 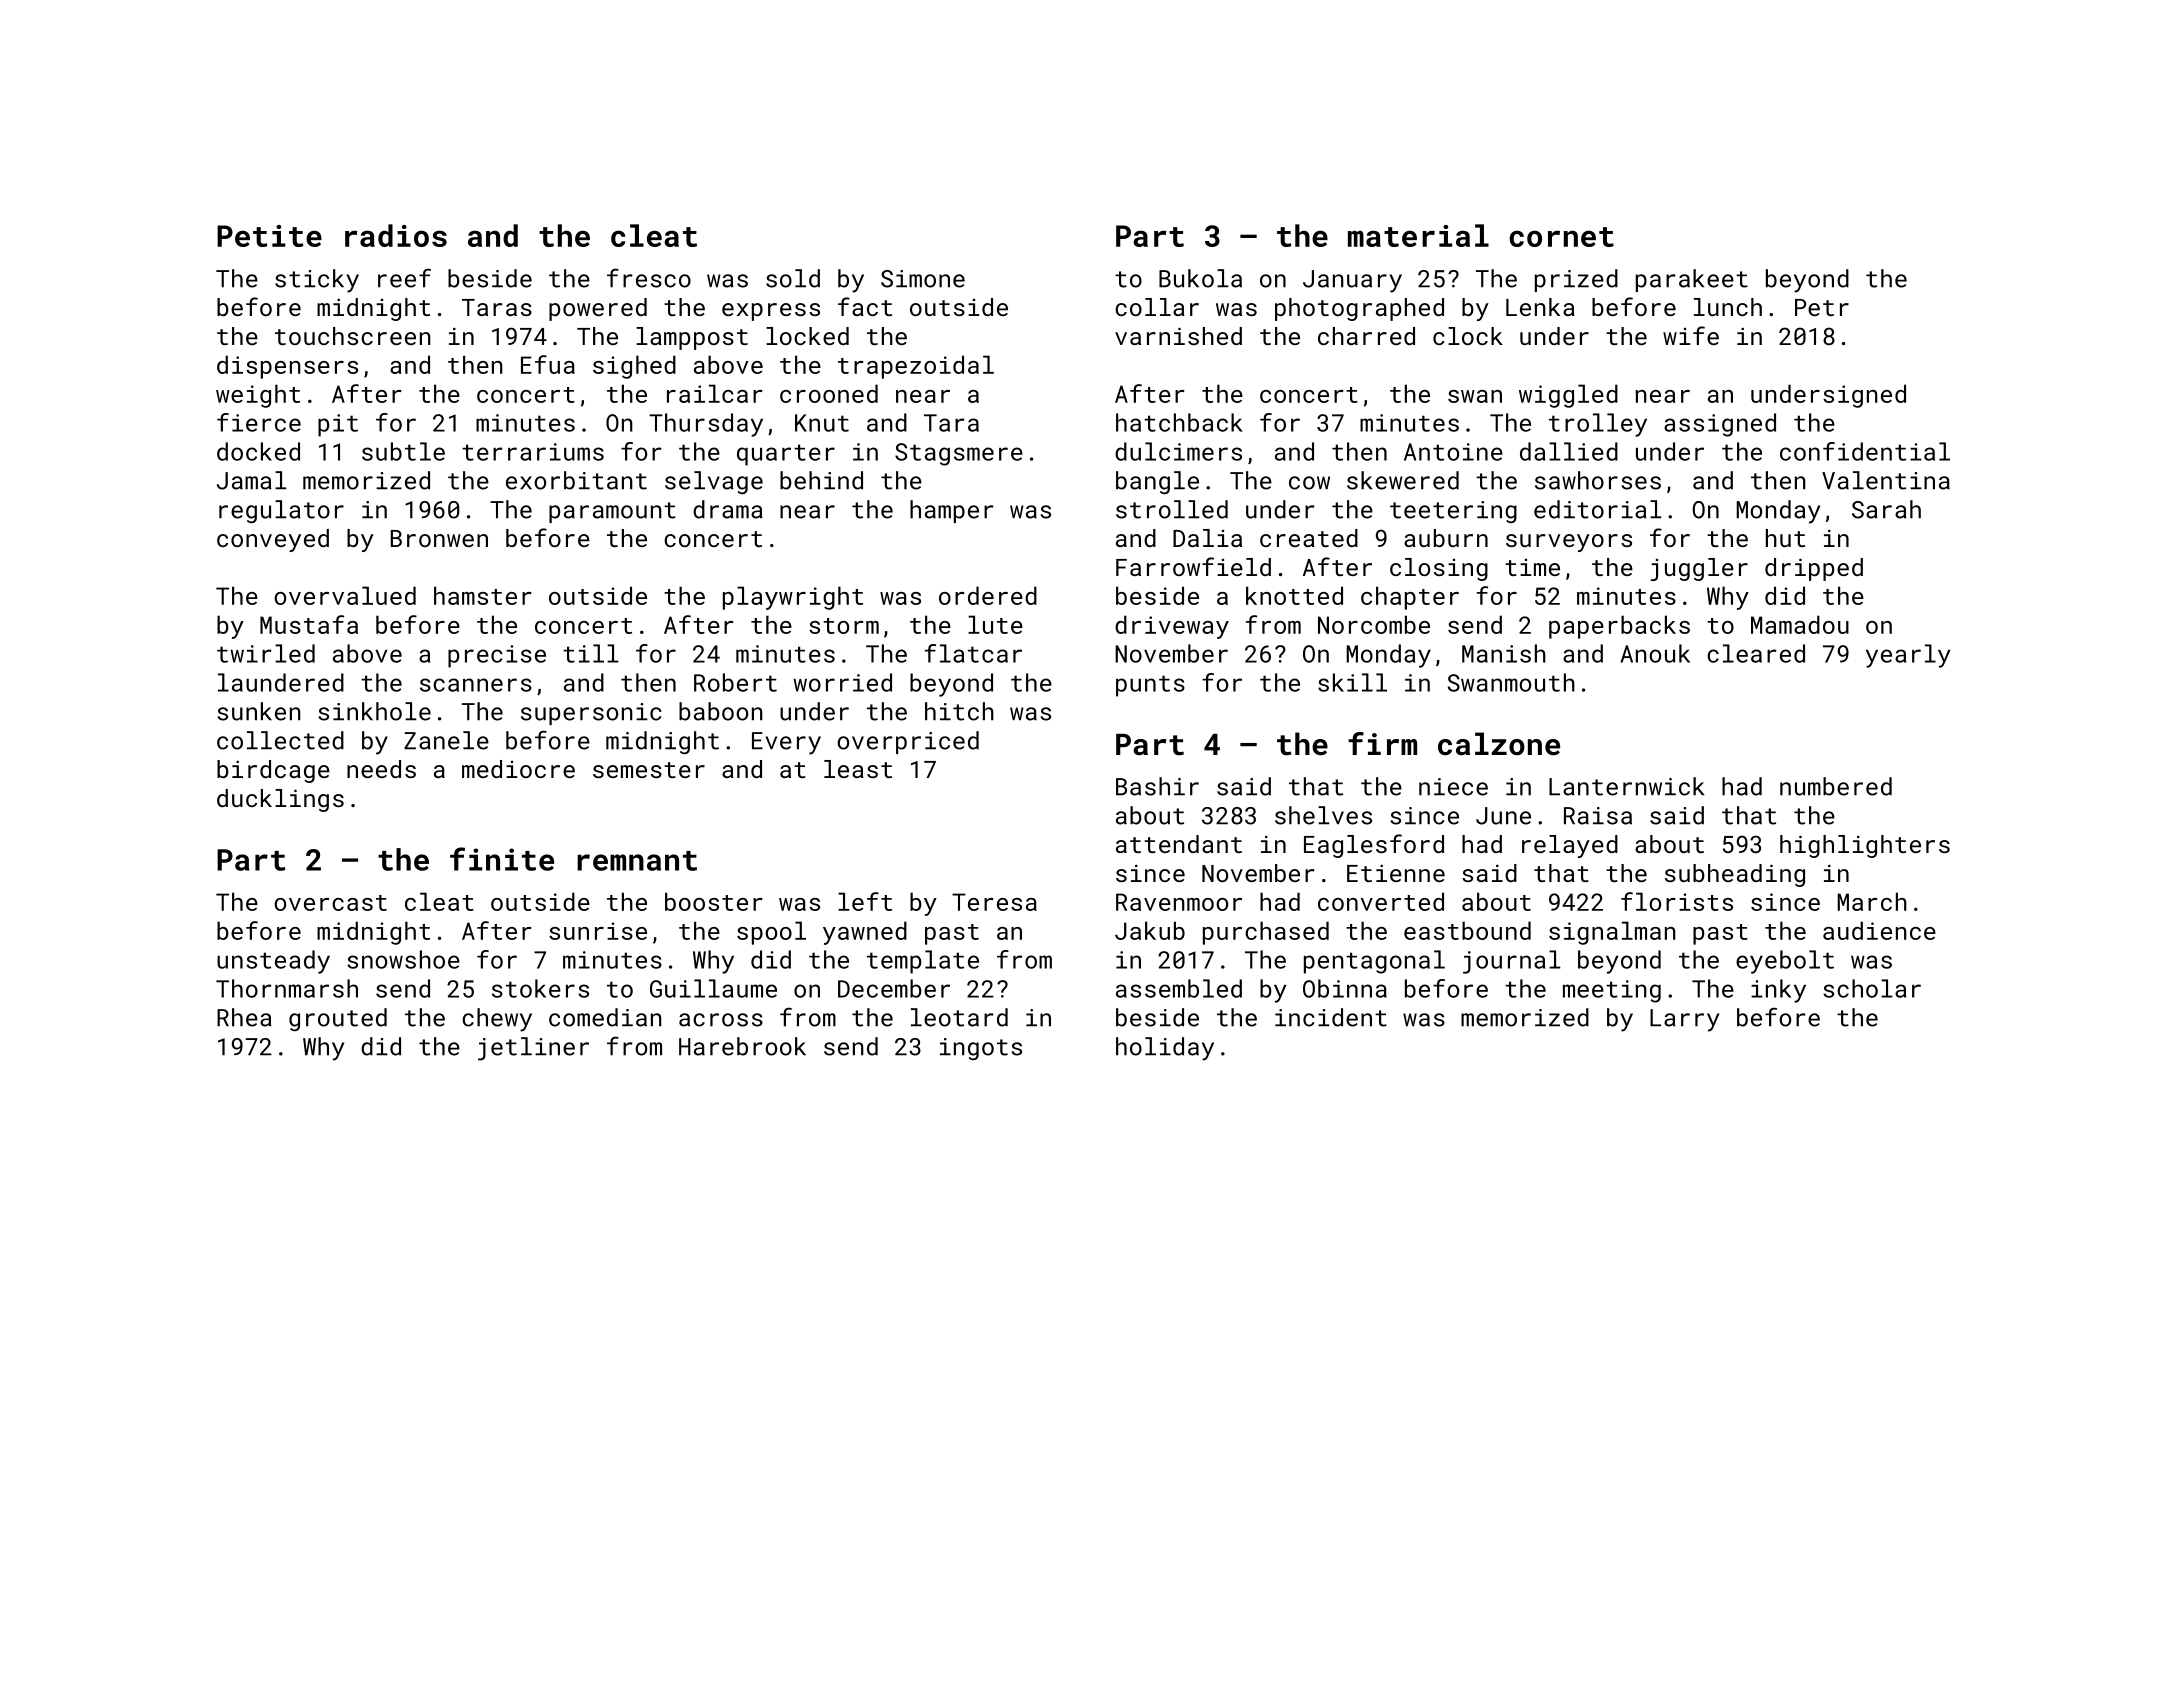 I want to click on Anouk, so click(x=1655, y=653).
